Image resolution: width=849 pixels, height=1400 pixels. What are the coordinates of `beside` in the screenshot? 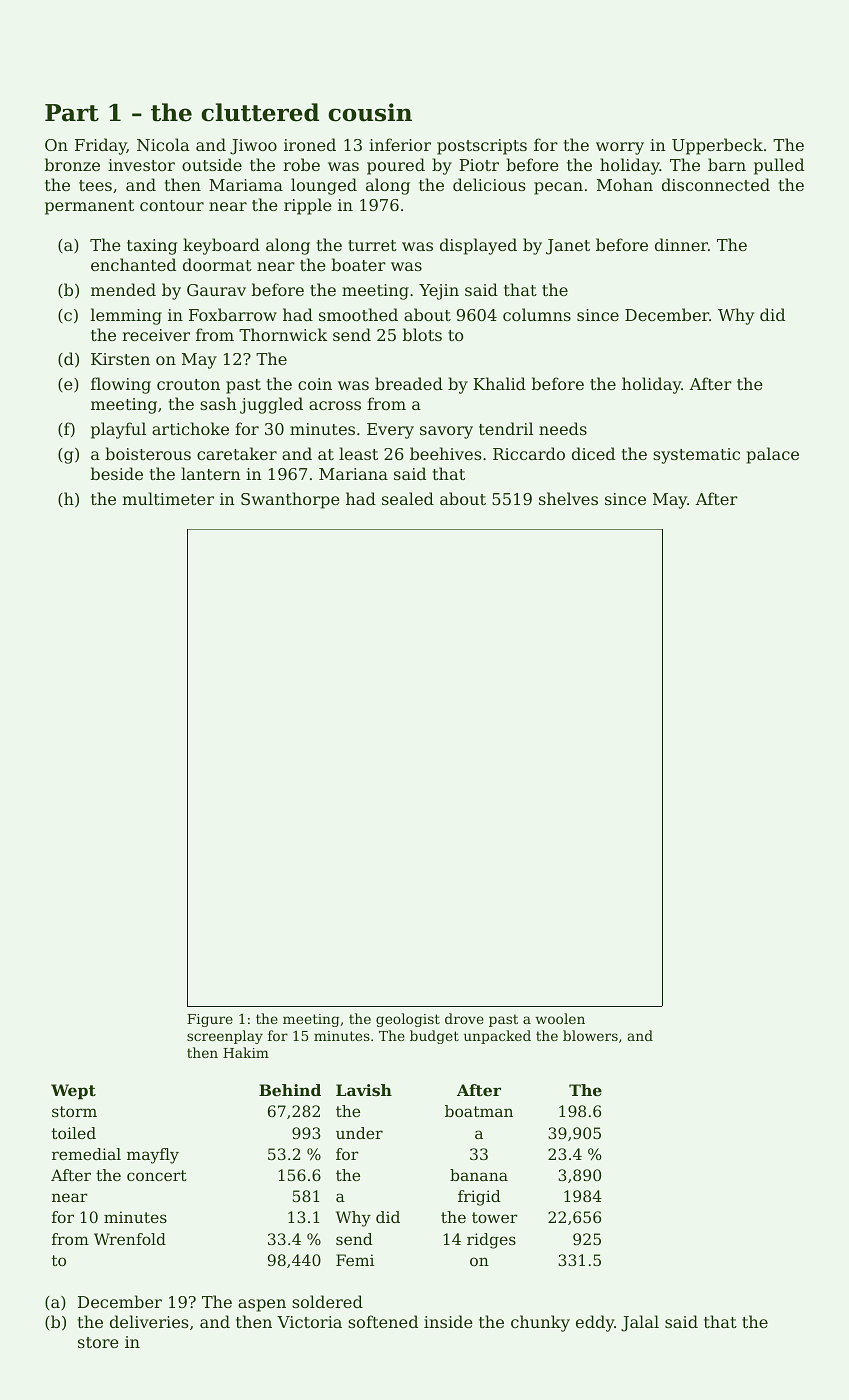 It's located at (117, 473).
